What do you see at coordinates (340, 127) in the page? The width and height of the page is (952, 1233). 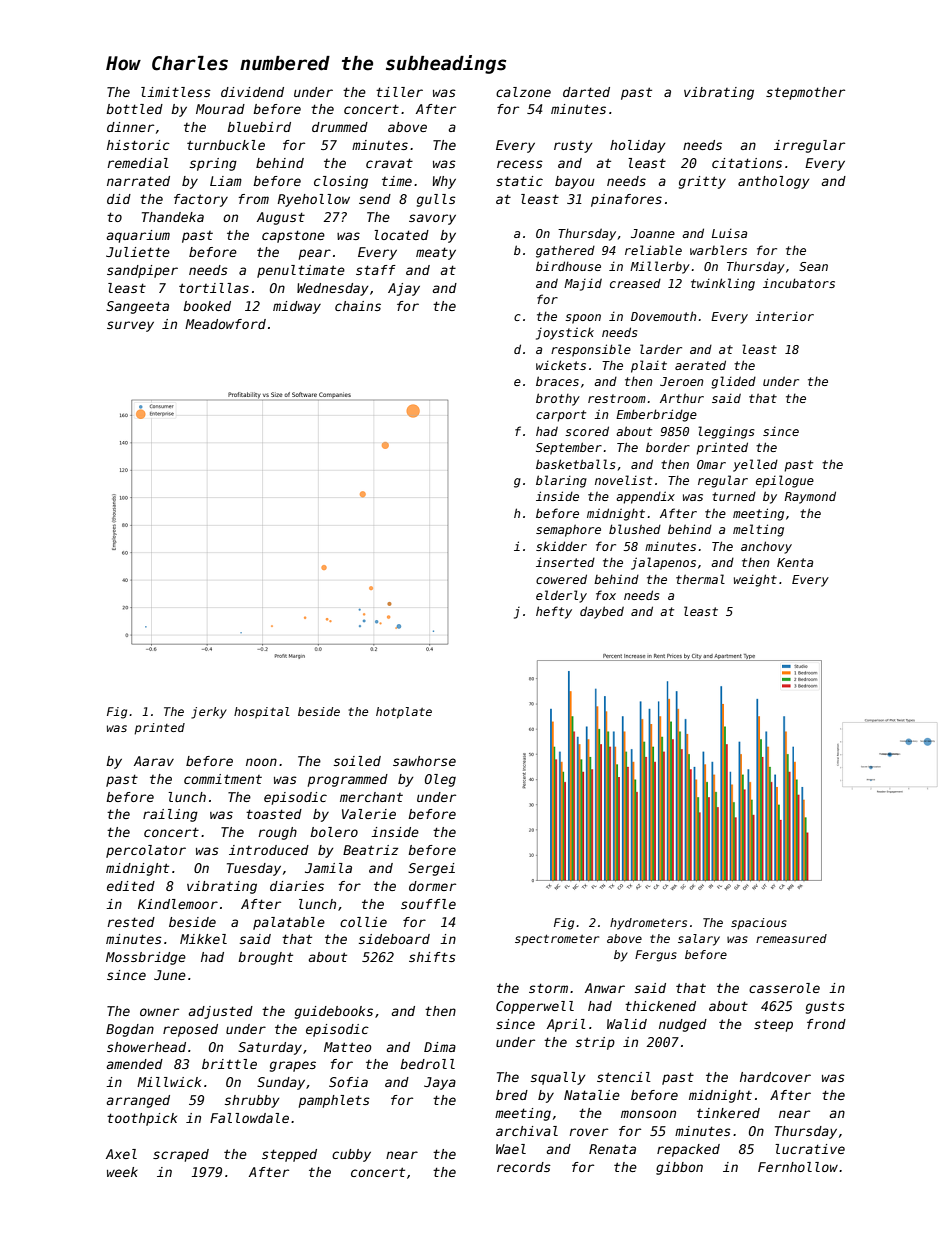 I see `drummed` at bounding box center [340, 127].
